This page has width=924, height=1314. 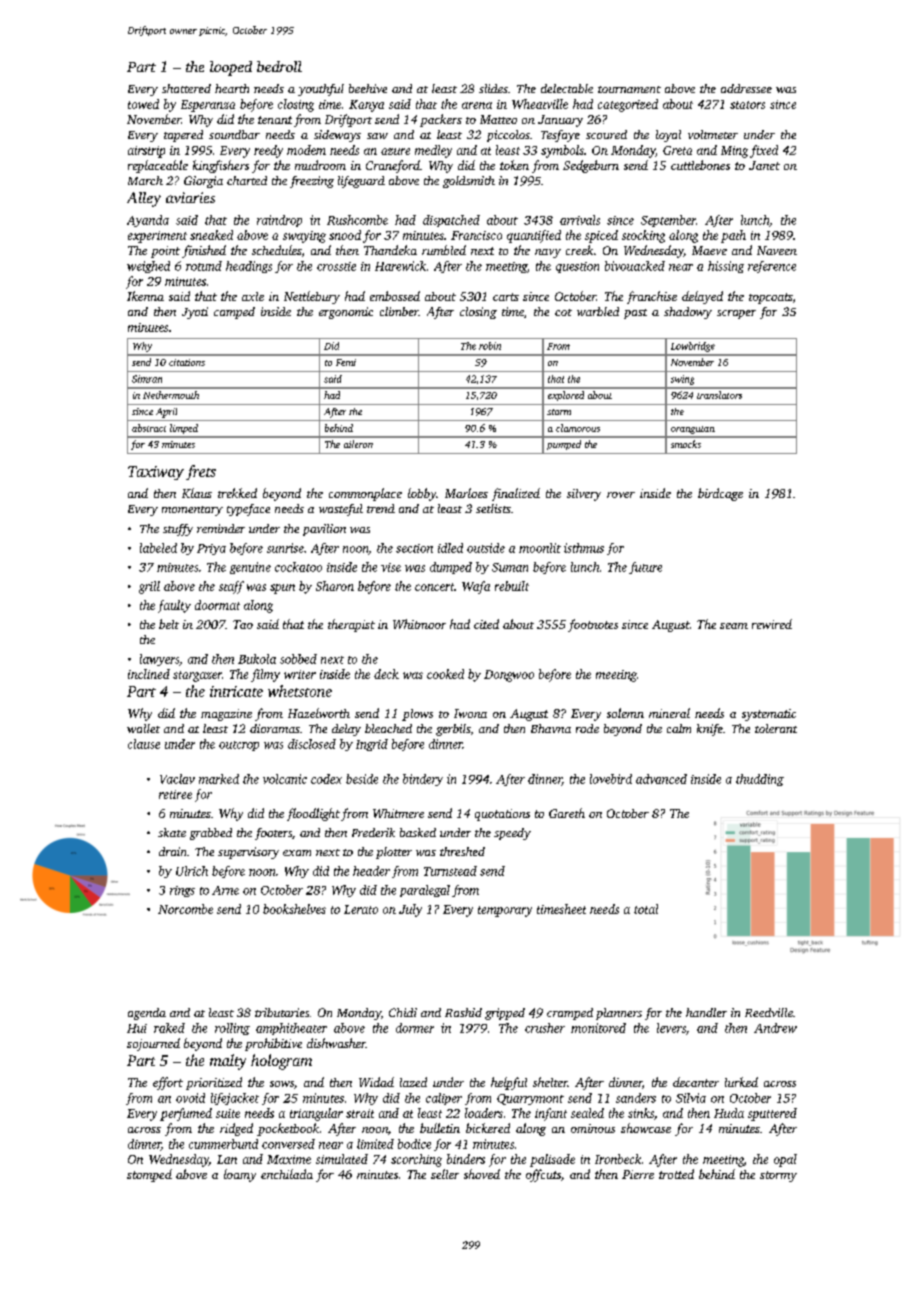 I want to click on cummerbund, so click(x=223, y=1144).
